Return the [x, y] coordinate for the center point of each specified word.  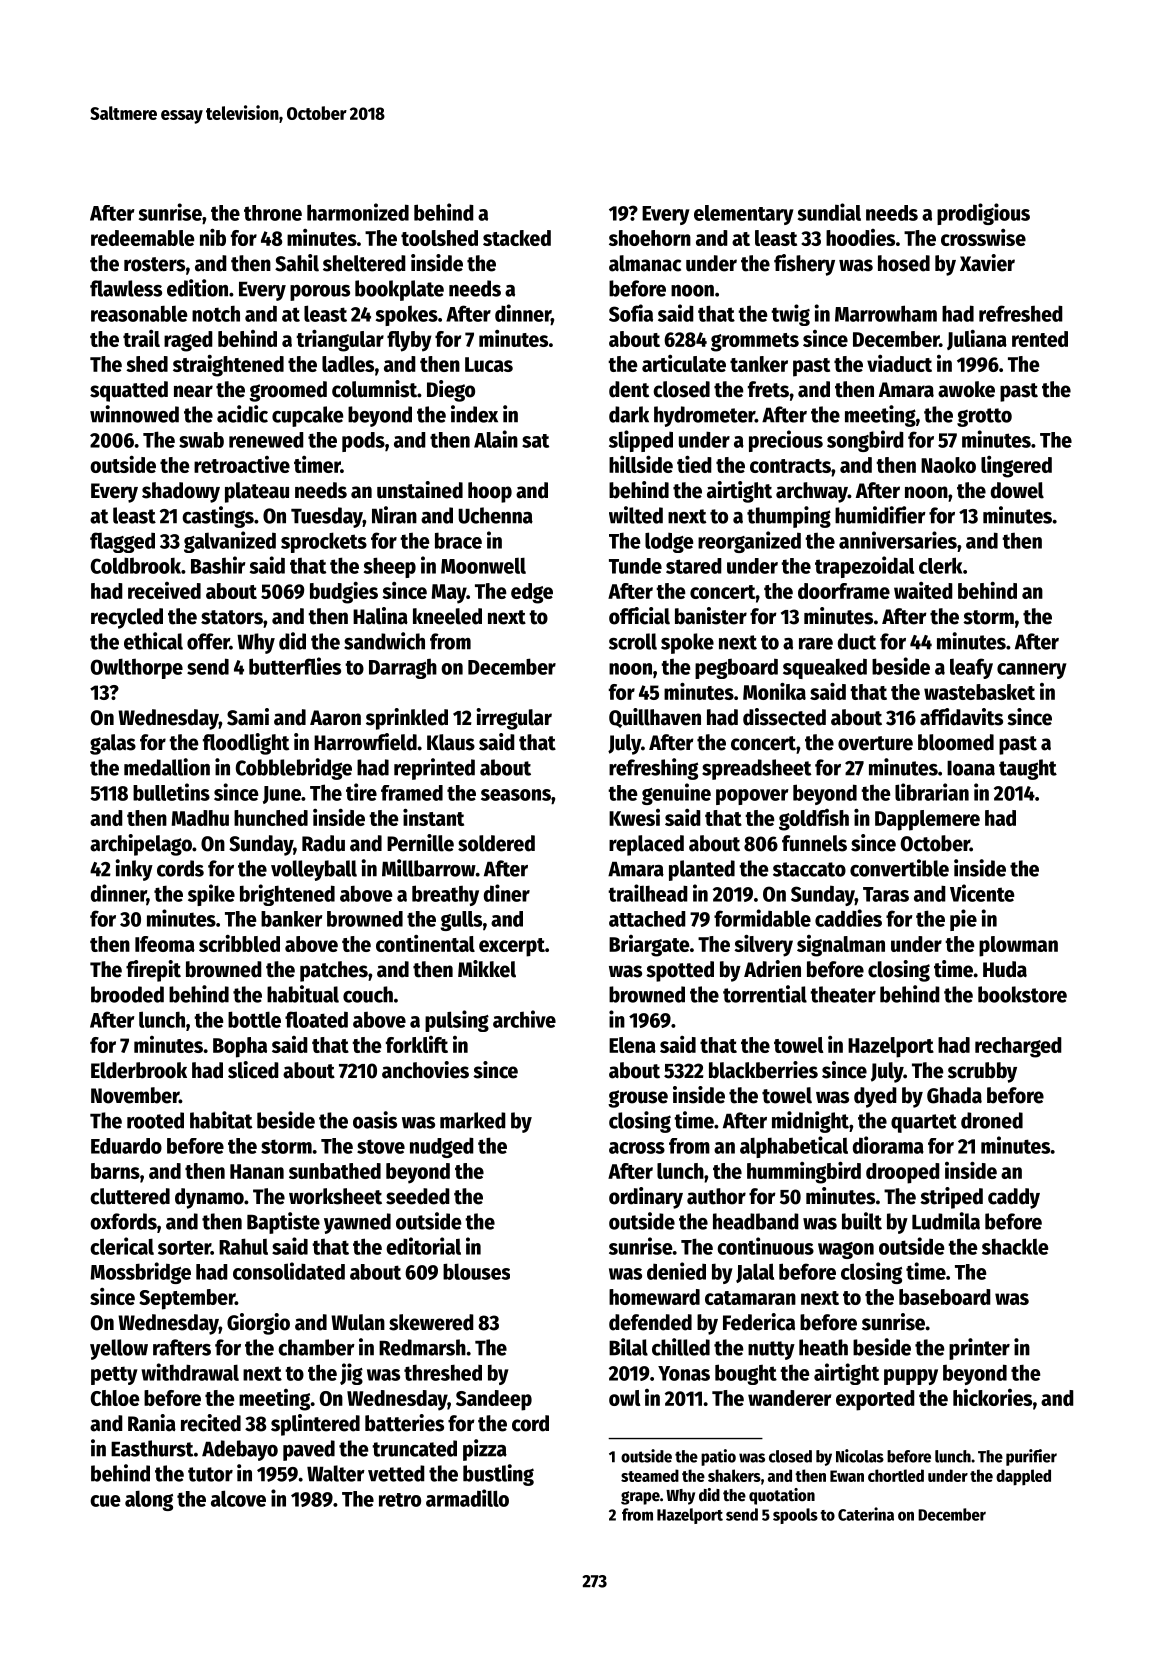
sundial [829, 212]
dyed [875, 1097]
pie [963, 920]
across [637, 1148]
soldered [496, 843]
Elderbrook [139, 1070]
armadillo [467, 1498]
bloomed [956, 742]
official [639, 616]
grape [640, 1498]
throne [273, 213]
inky [134, 870]
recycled [127, 618]
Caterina [866, 1514]
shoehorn [650, 238]
